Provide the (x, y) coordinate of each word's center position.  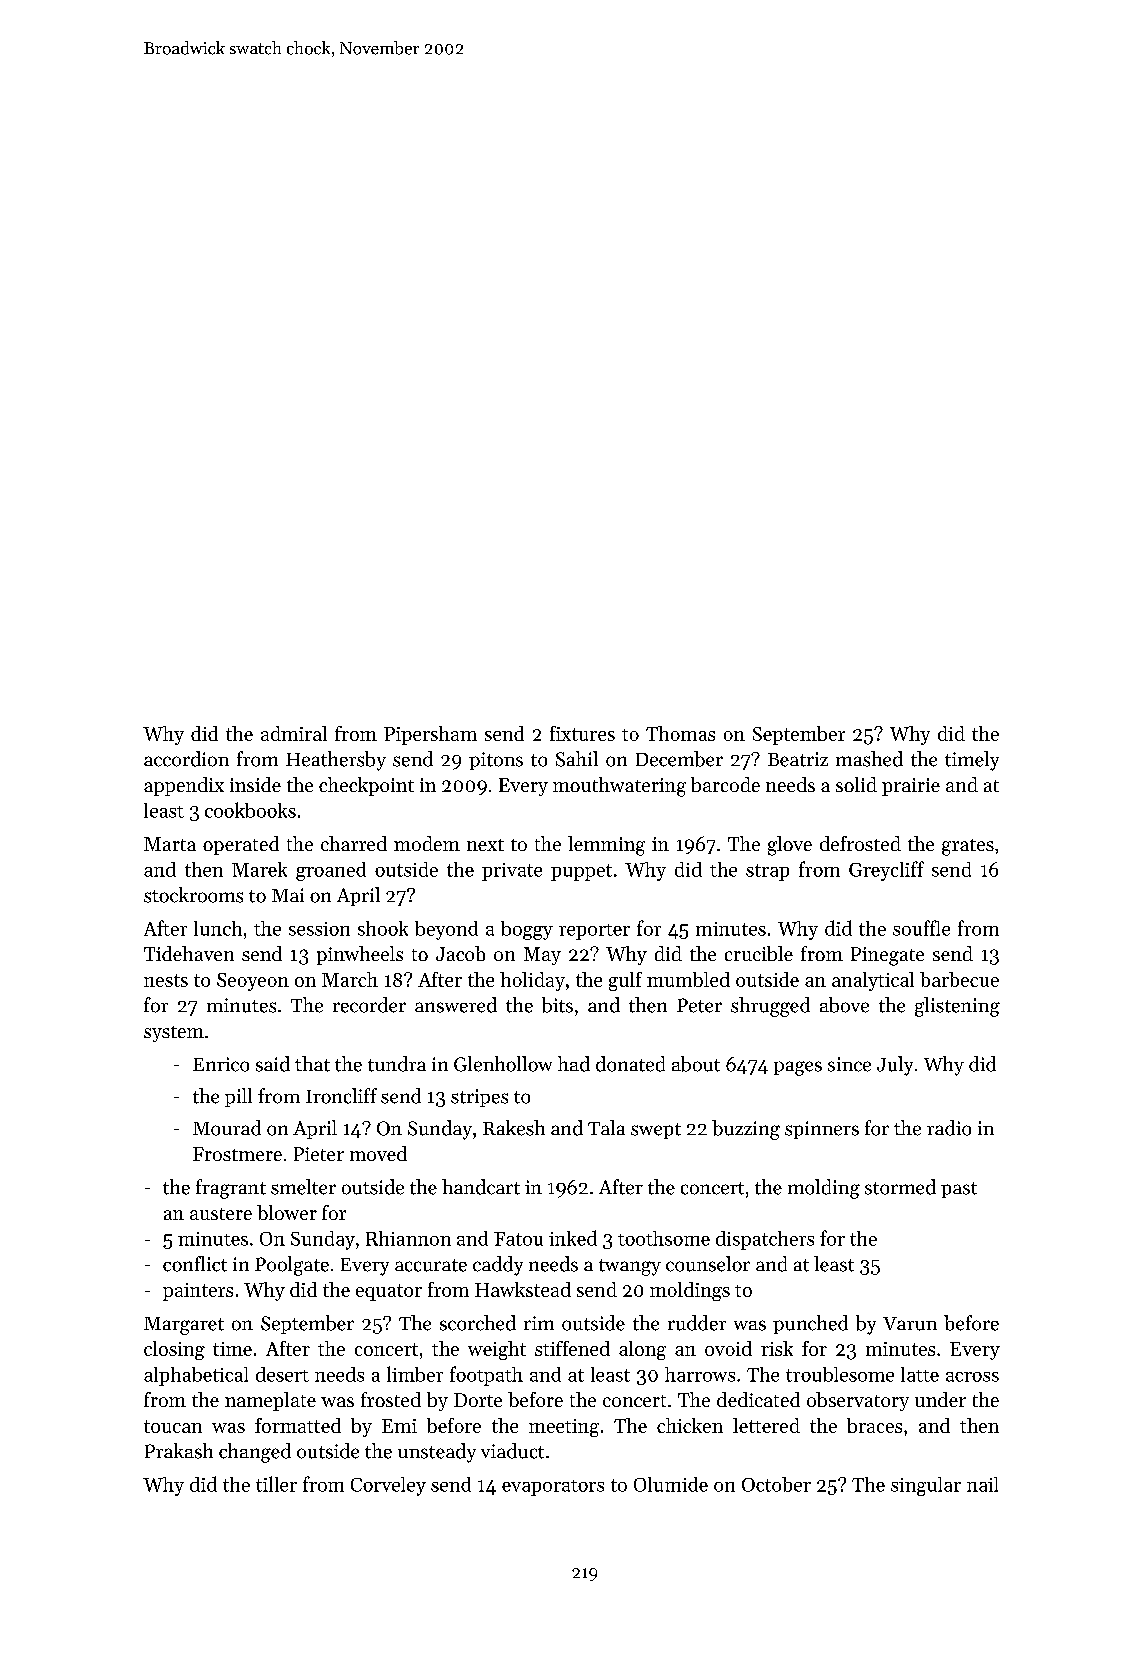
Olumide (671, 1484)
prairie (911, 787)
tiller (276, 1484)
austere (221, 1214)
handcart (481, 1187)
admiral (294, 733)
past (959, 1190)
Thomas (680, 733)
